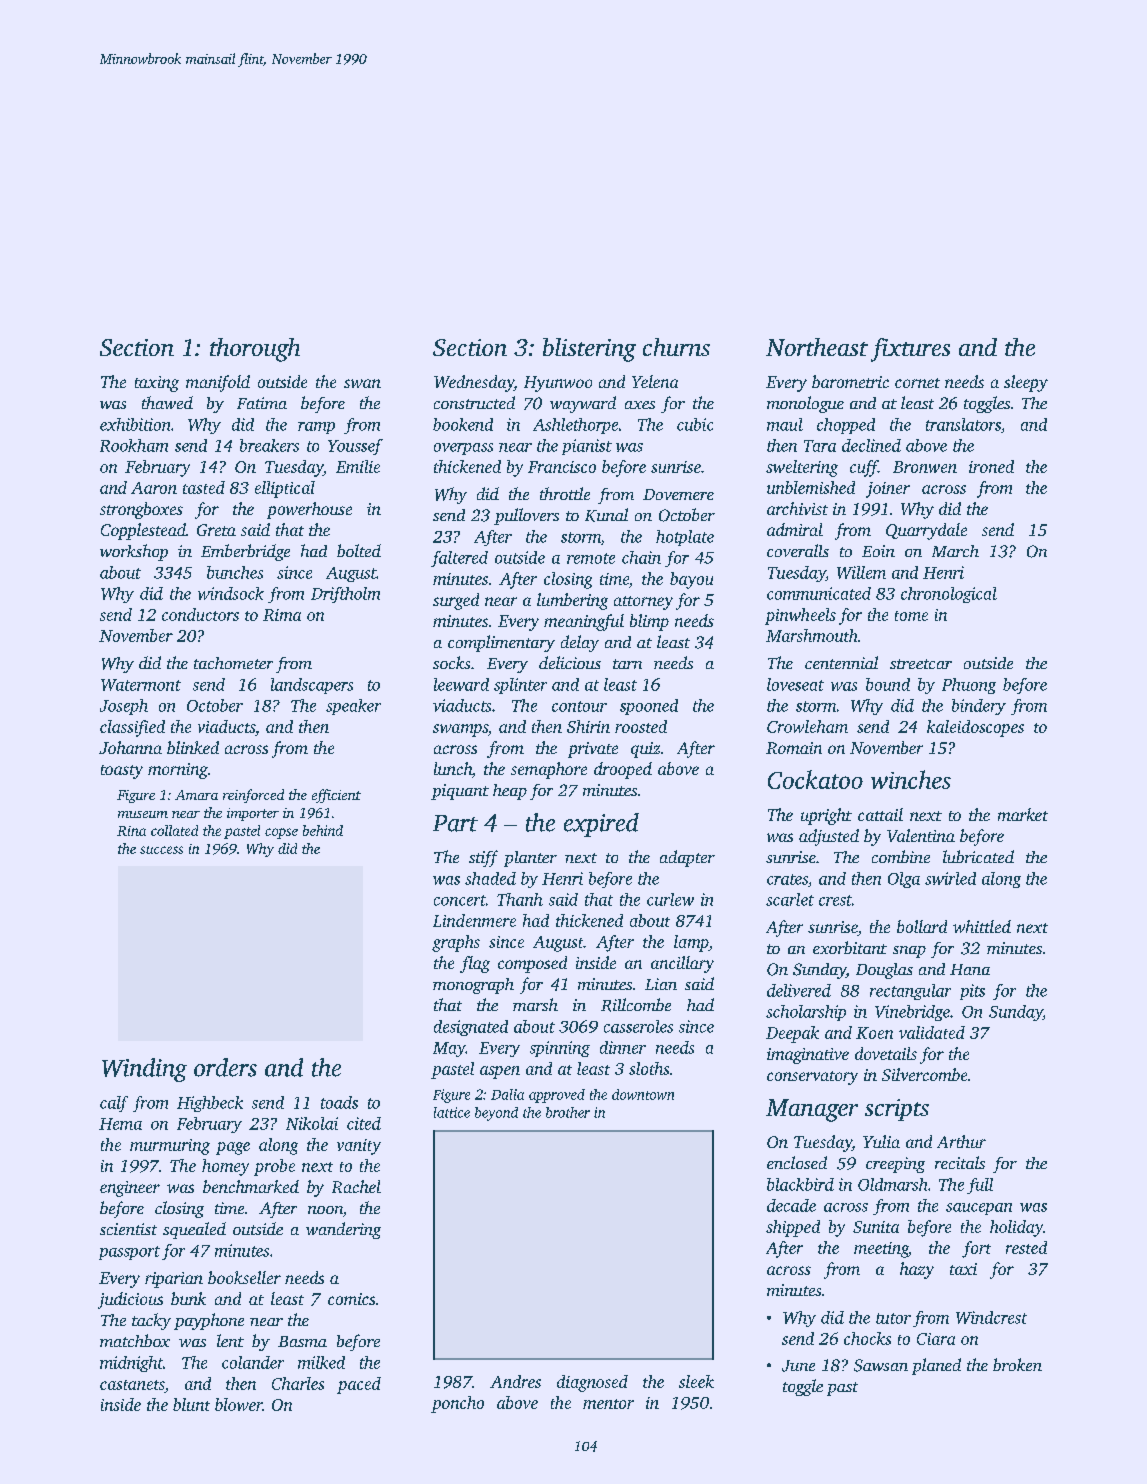 Image resolution: width=1147 pixels, height=1484 pixels. What do you see at coordinates (1017, 1364) in the screenshot?
I see `broken` at bounding box center [1017, 1364].
